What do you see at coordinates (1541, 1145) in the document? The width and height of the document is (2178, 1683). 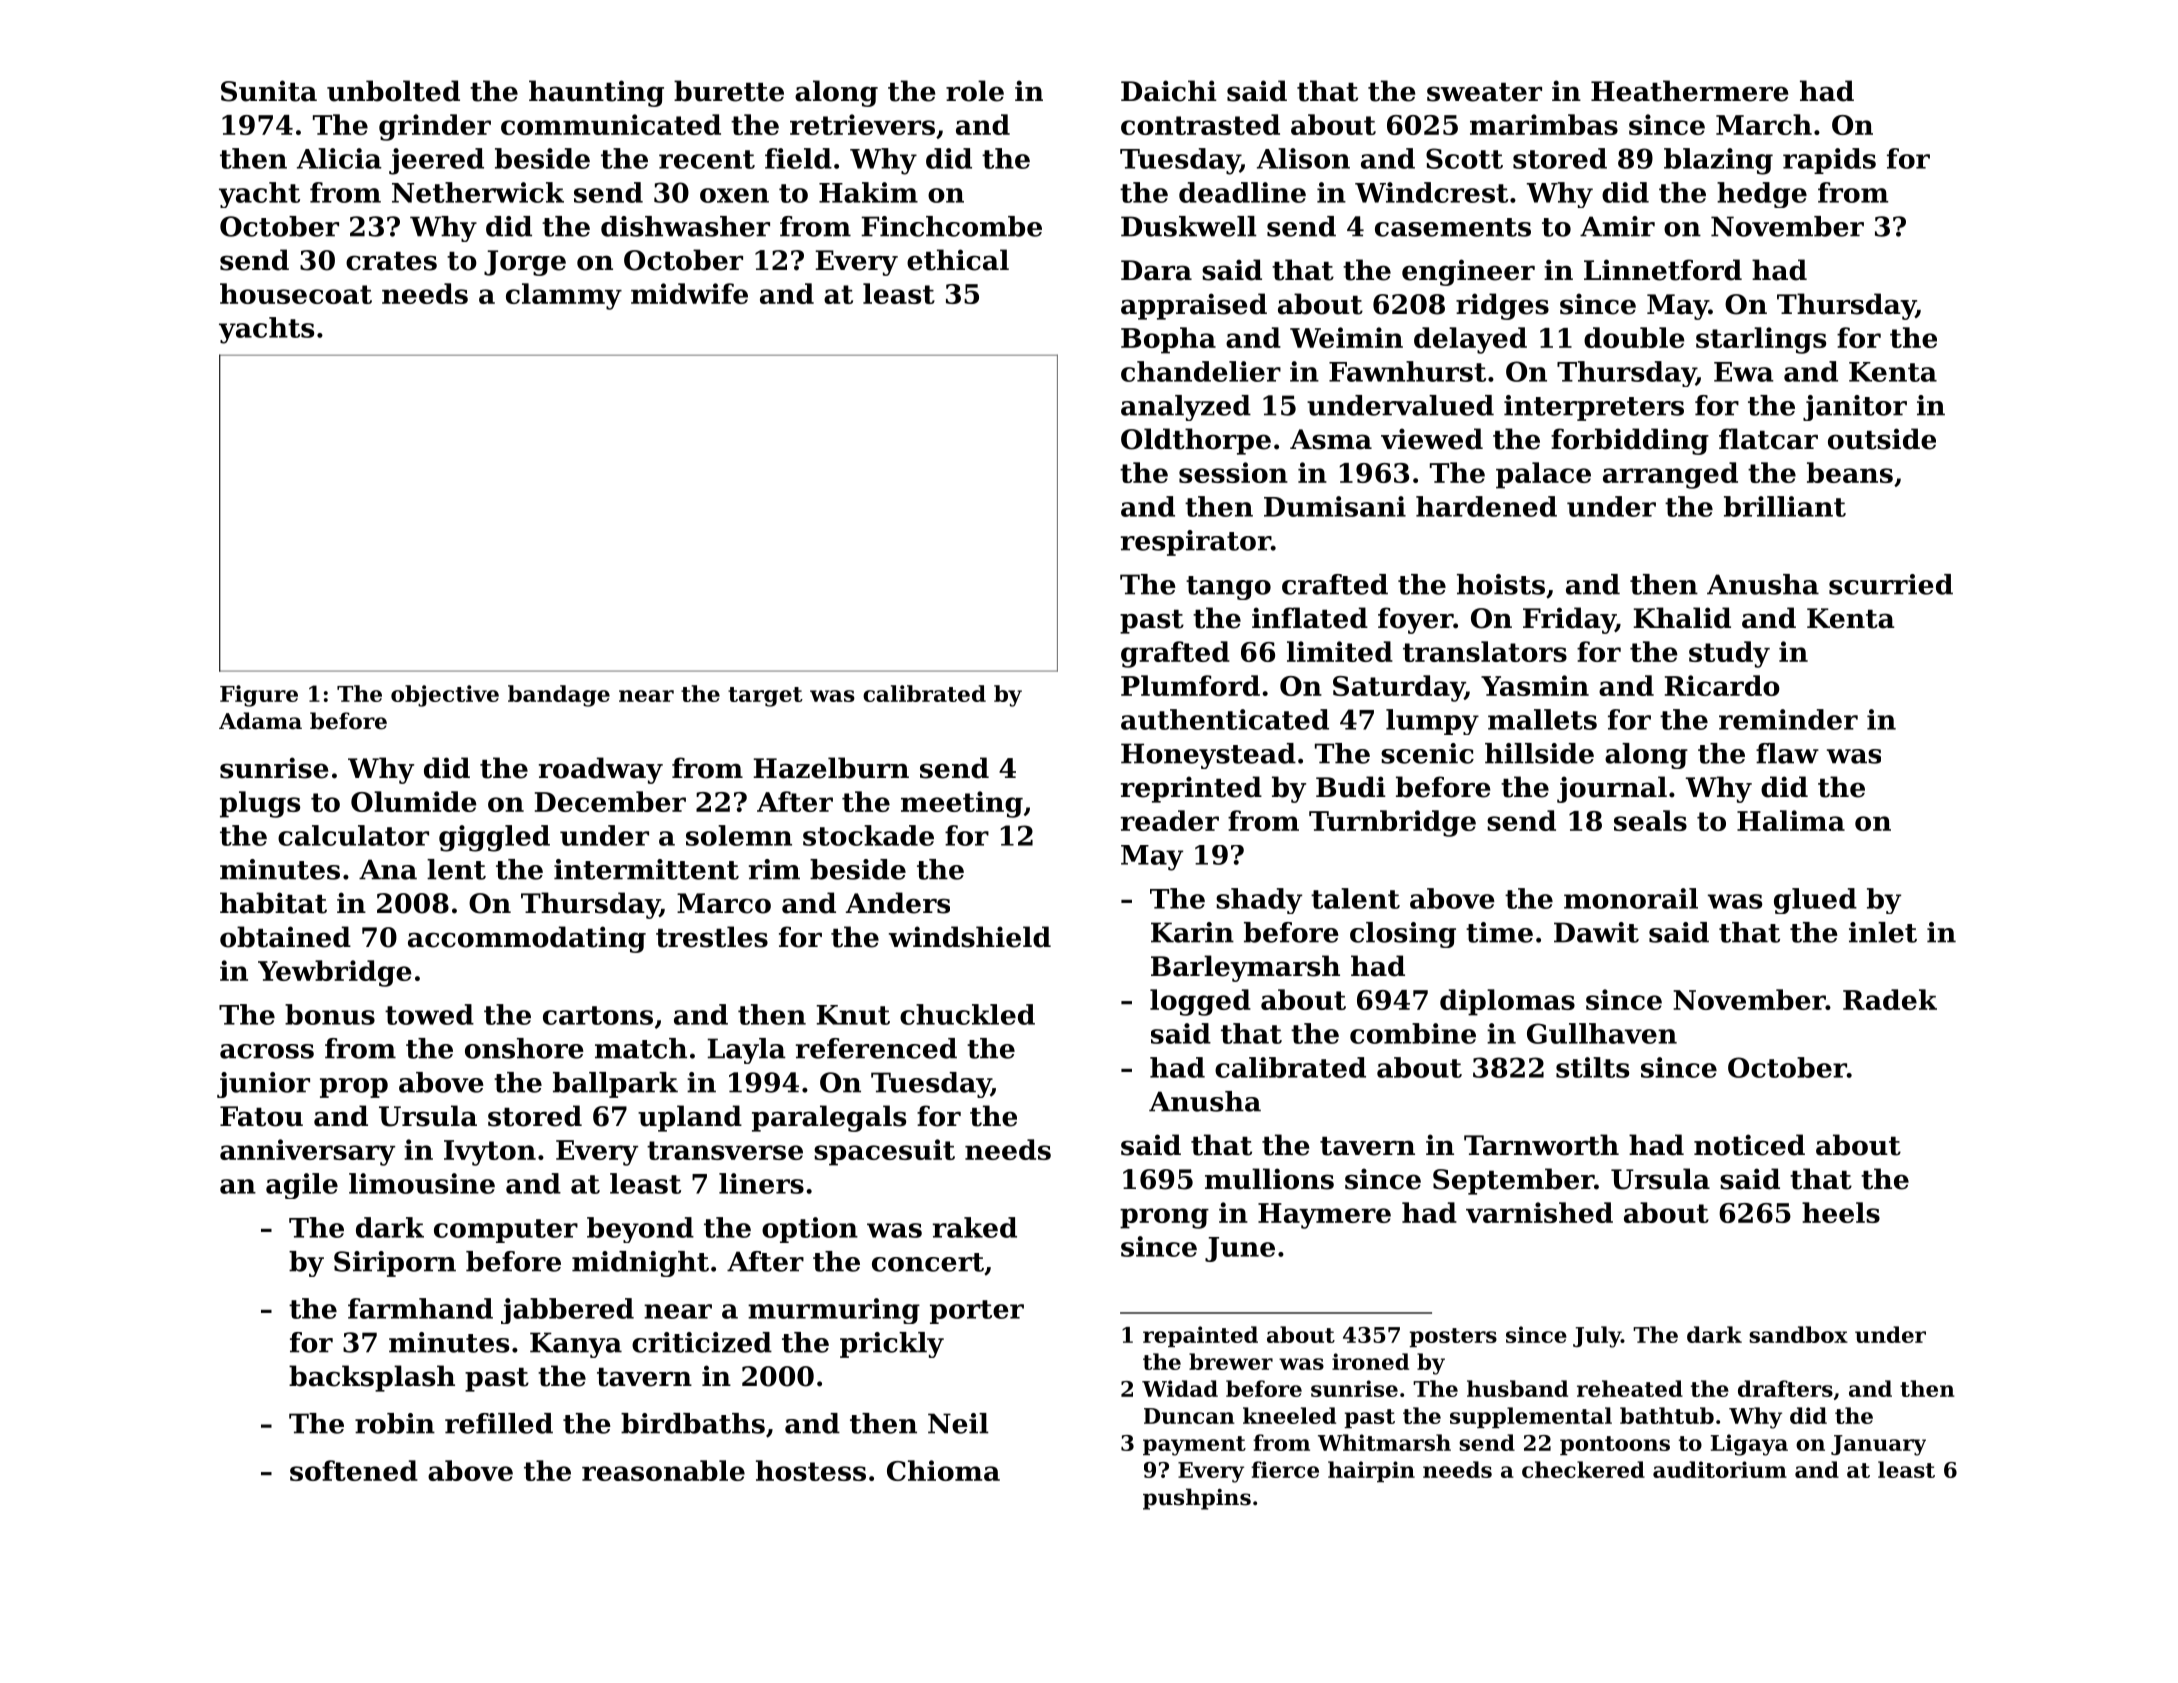 I see `Tarnworth` at bounding box center [1541, 1145].
